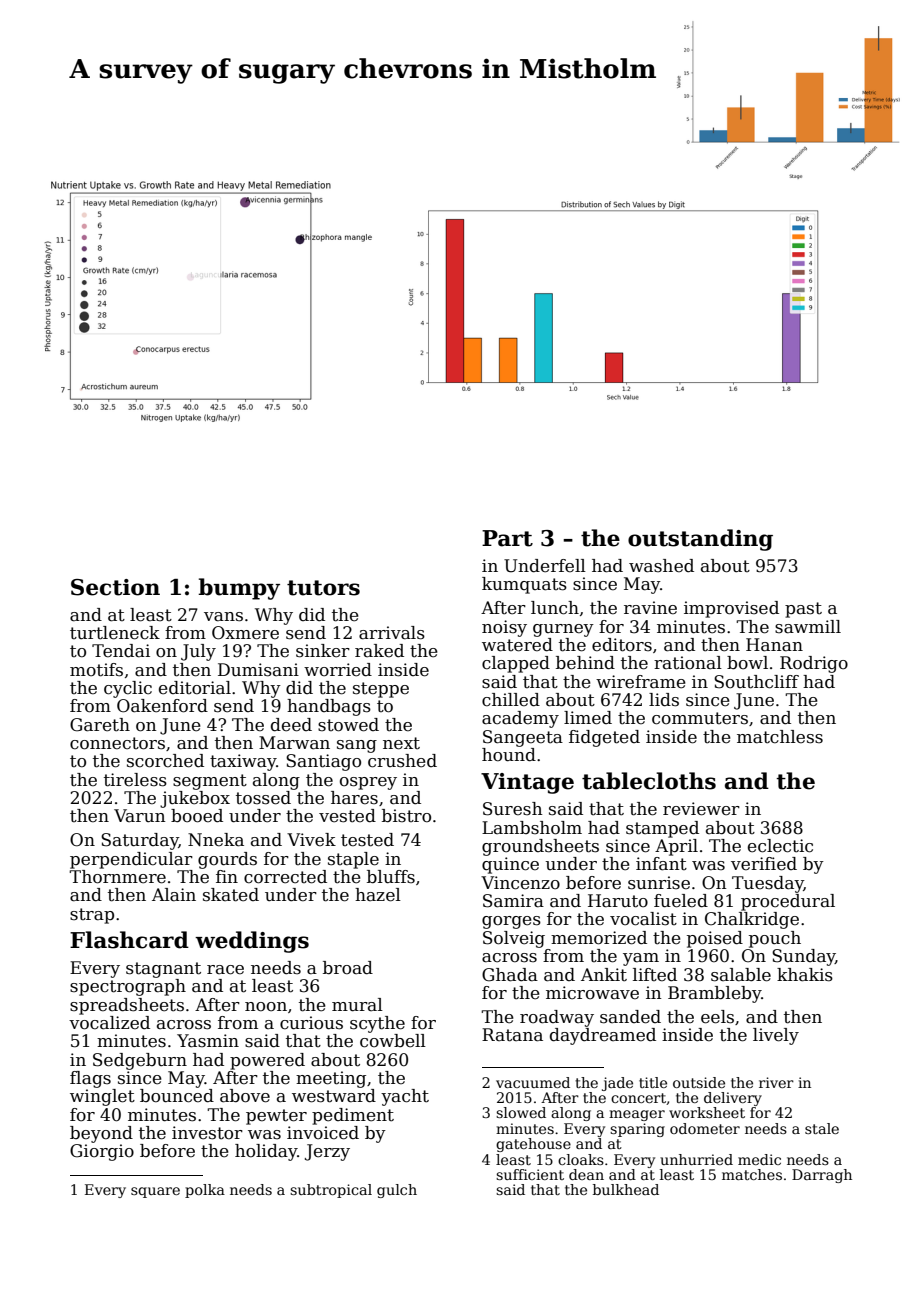  Describe the element at coordinates (115, 587) in the screenshot. I see `Section` at that location.
